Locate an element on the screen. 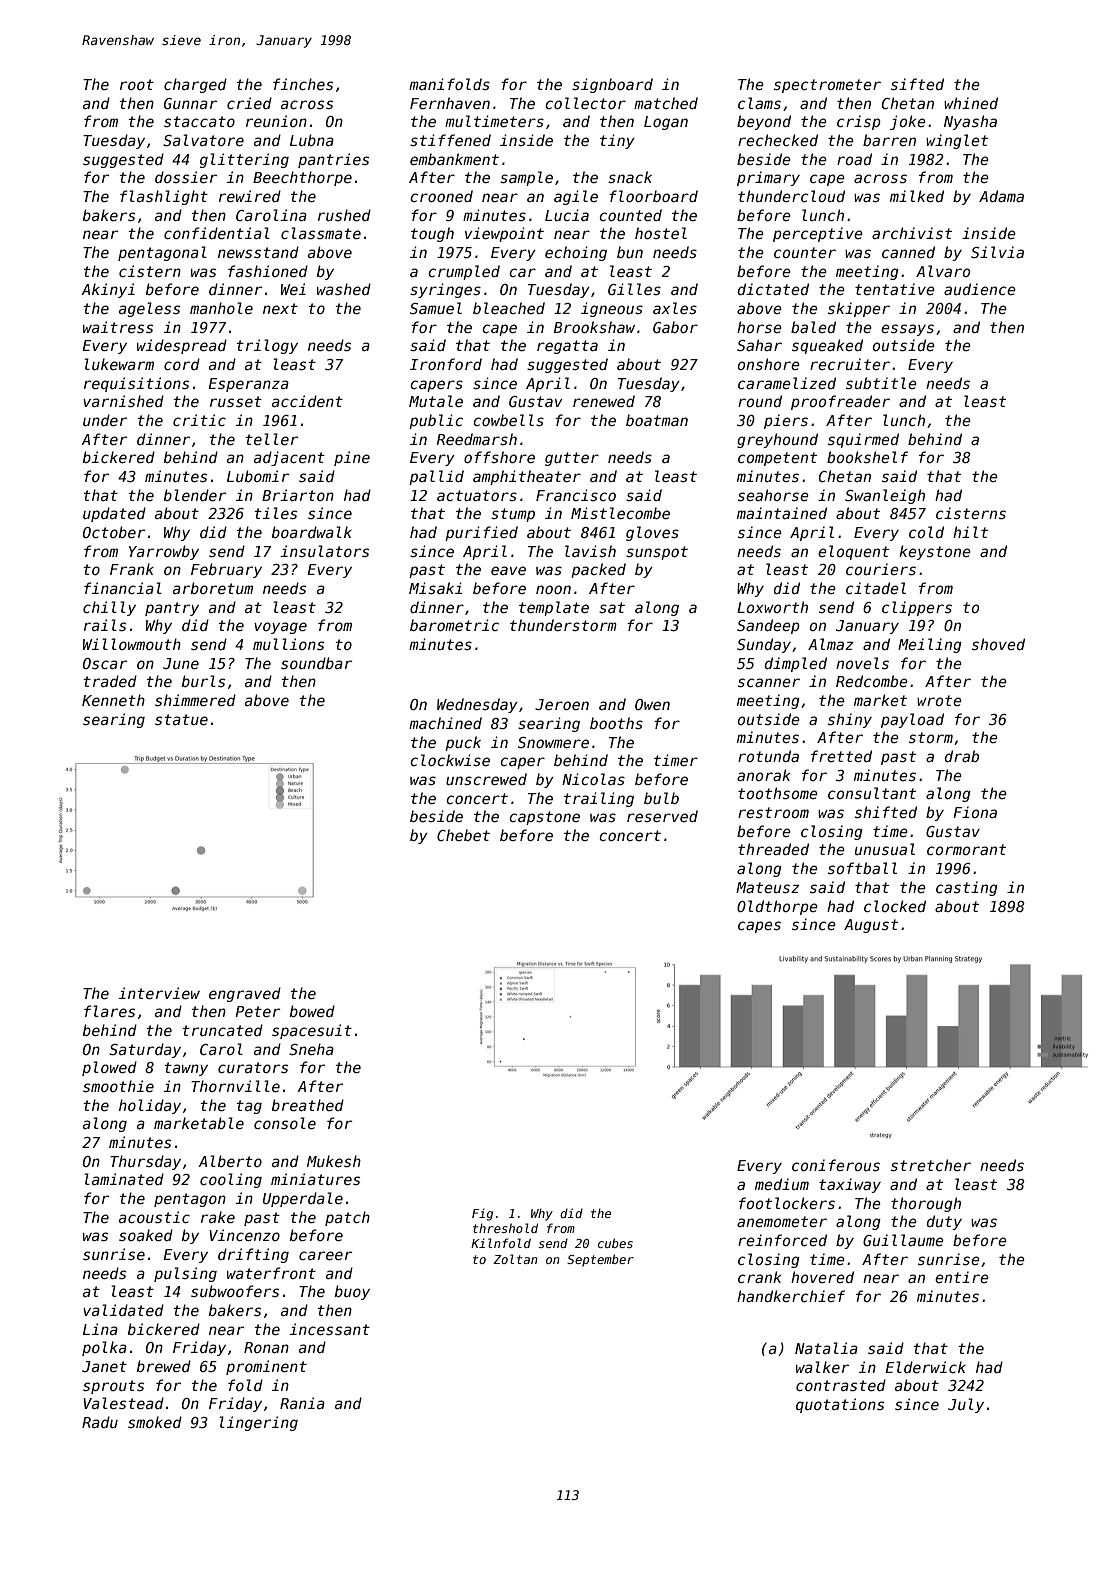  prominent is located at coordinates (266, 1367).
